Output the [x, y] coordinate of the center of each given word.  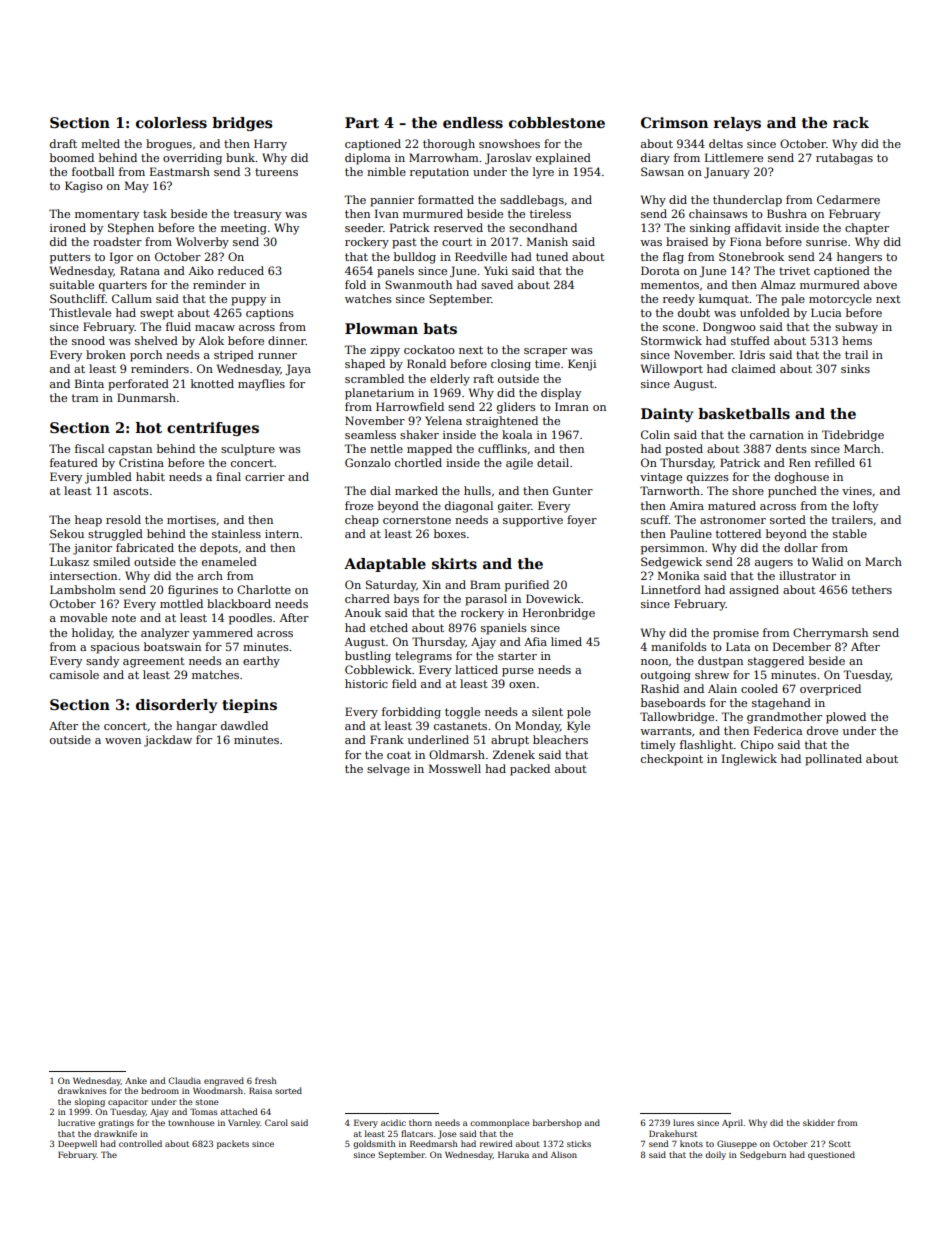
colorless [171, 122]
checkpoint [672, 760]
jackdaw [168, 741]
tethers [872, 589]
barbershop [557, 1123]
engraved [224, 1081]
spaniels [504, 629]
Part [362, 122]
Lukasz [69, 561]
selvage [388, 770]
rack [851, 122]
